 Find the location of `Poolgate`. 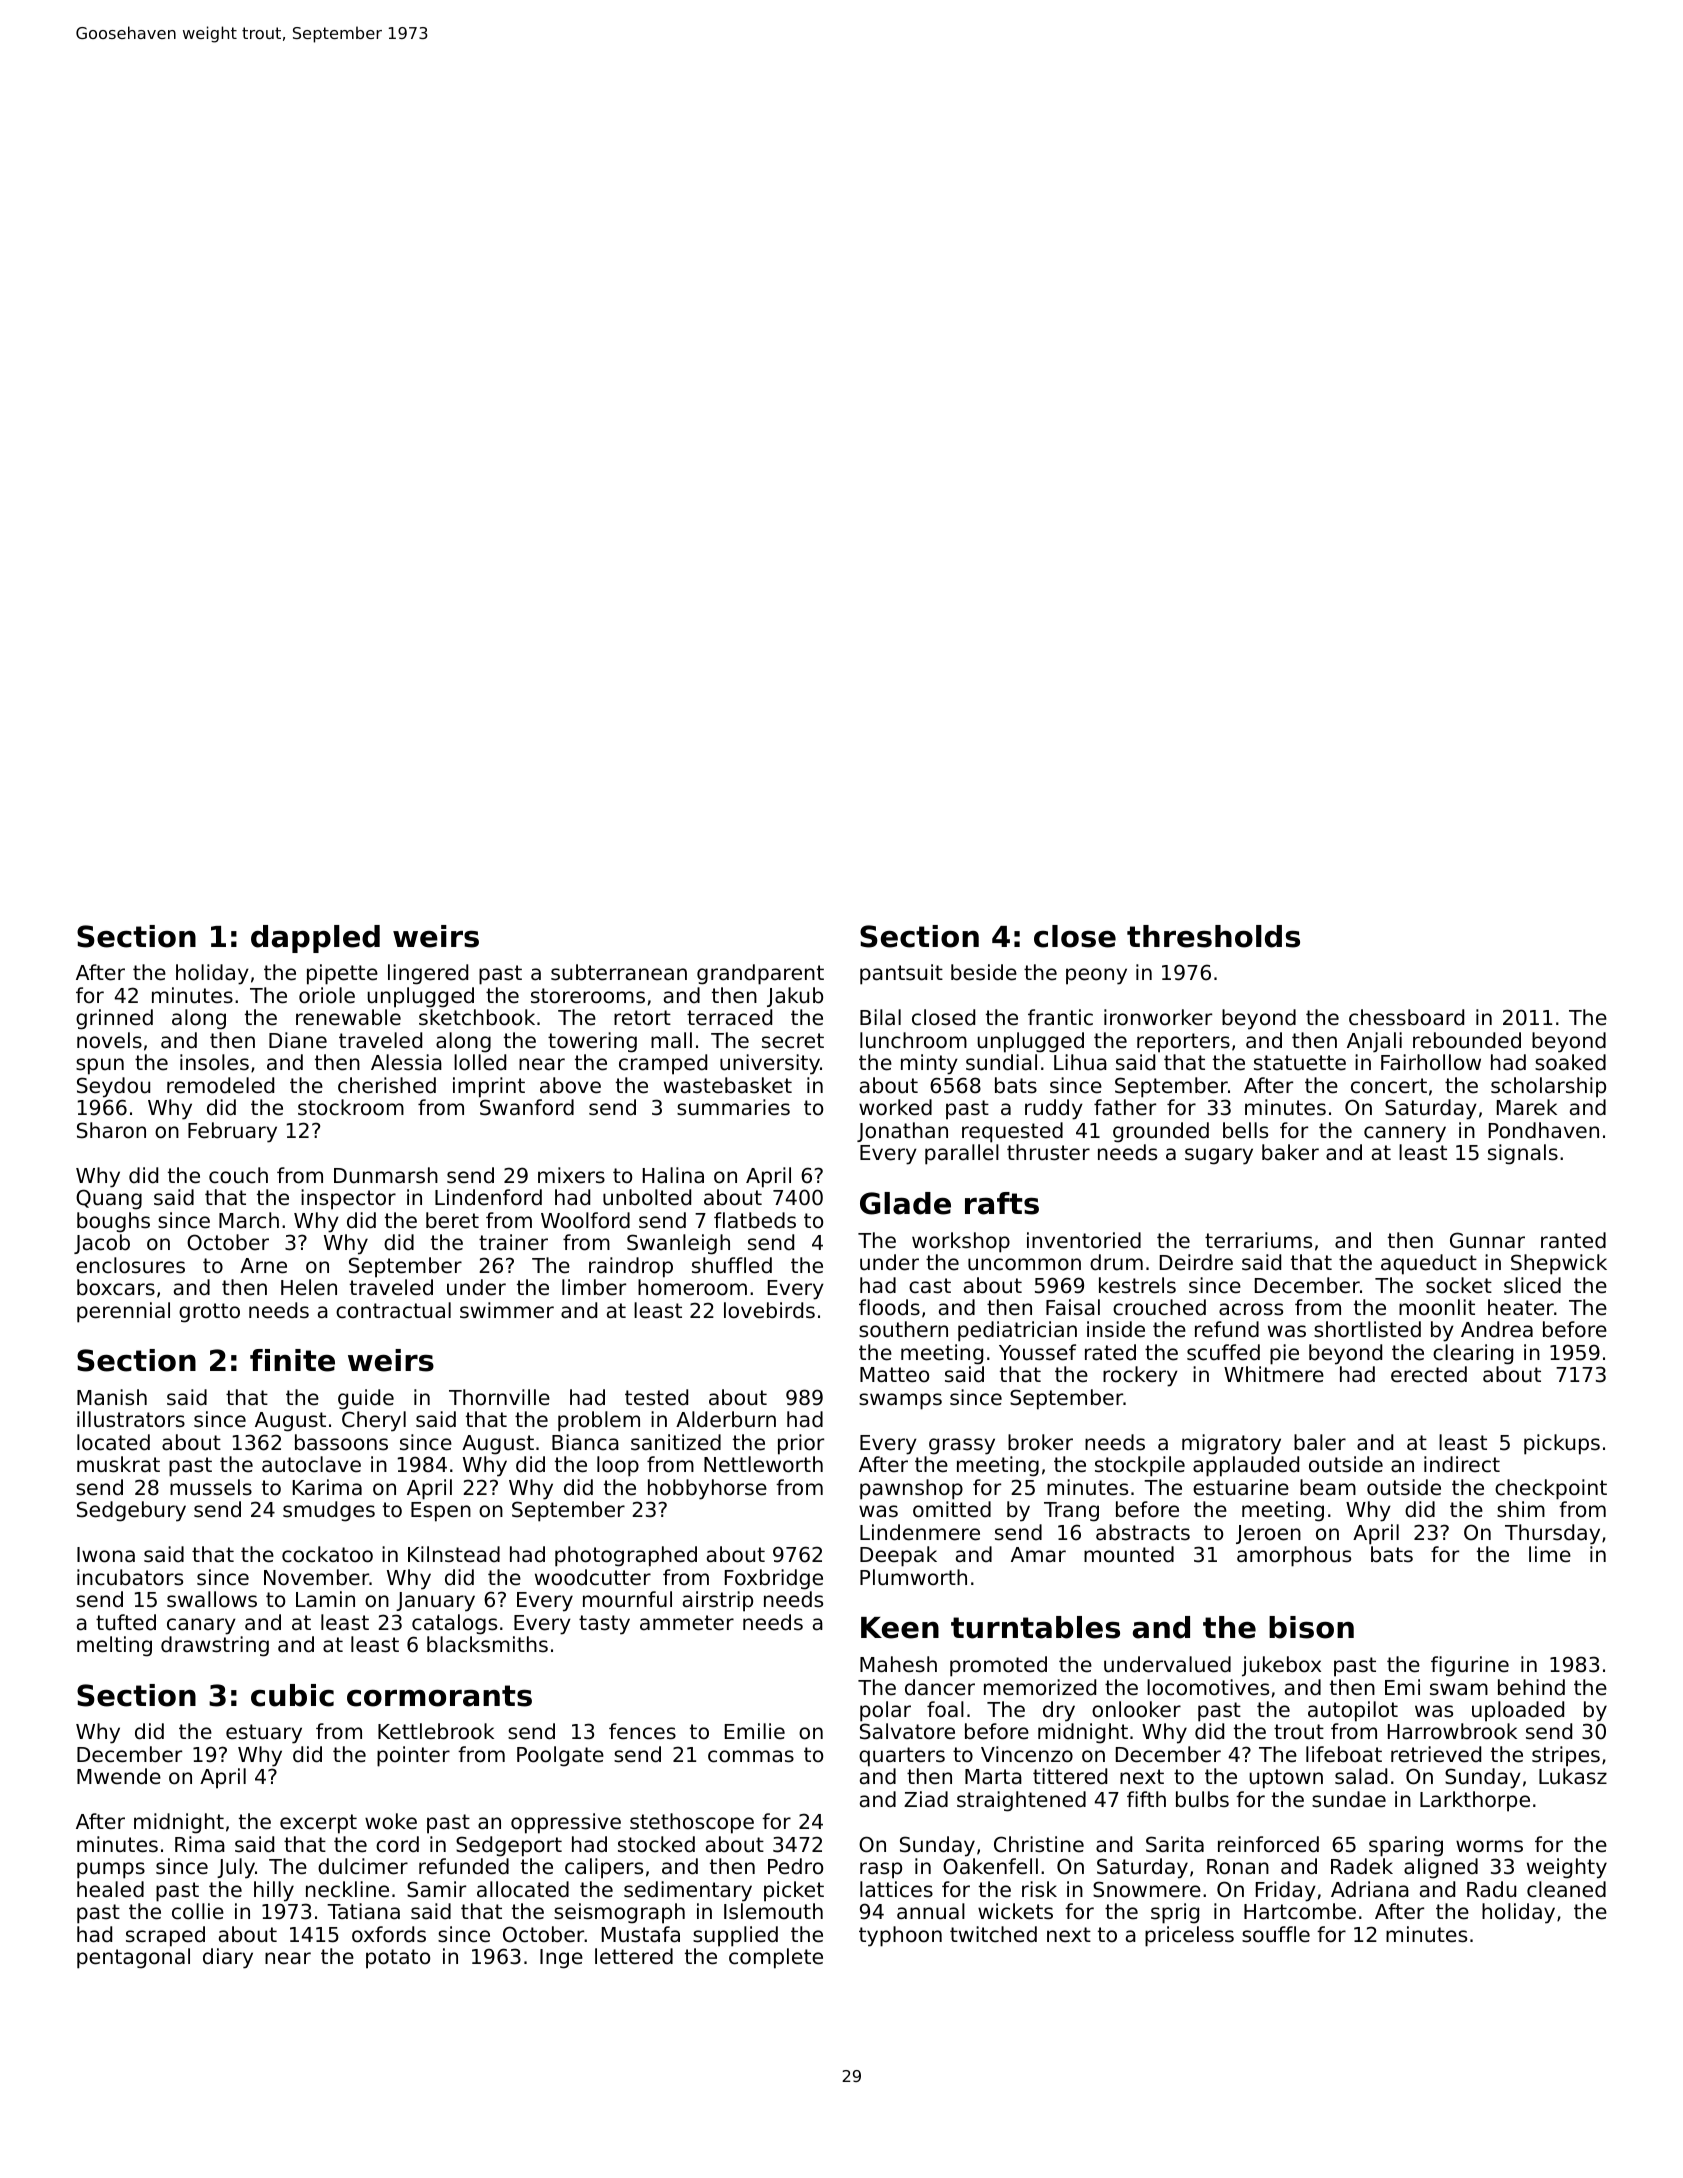

Poolgate is located at coordinates (560, 1756).
